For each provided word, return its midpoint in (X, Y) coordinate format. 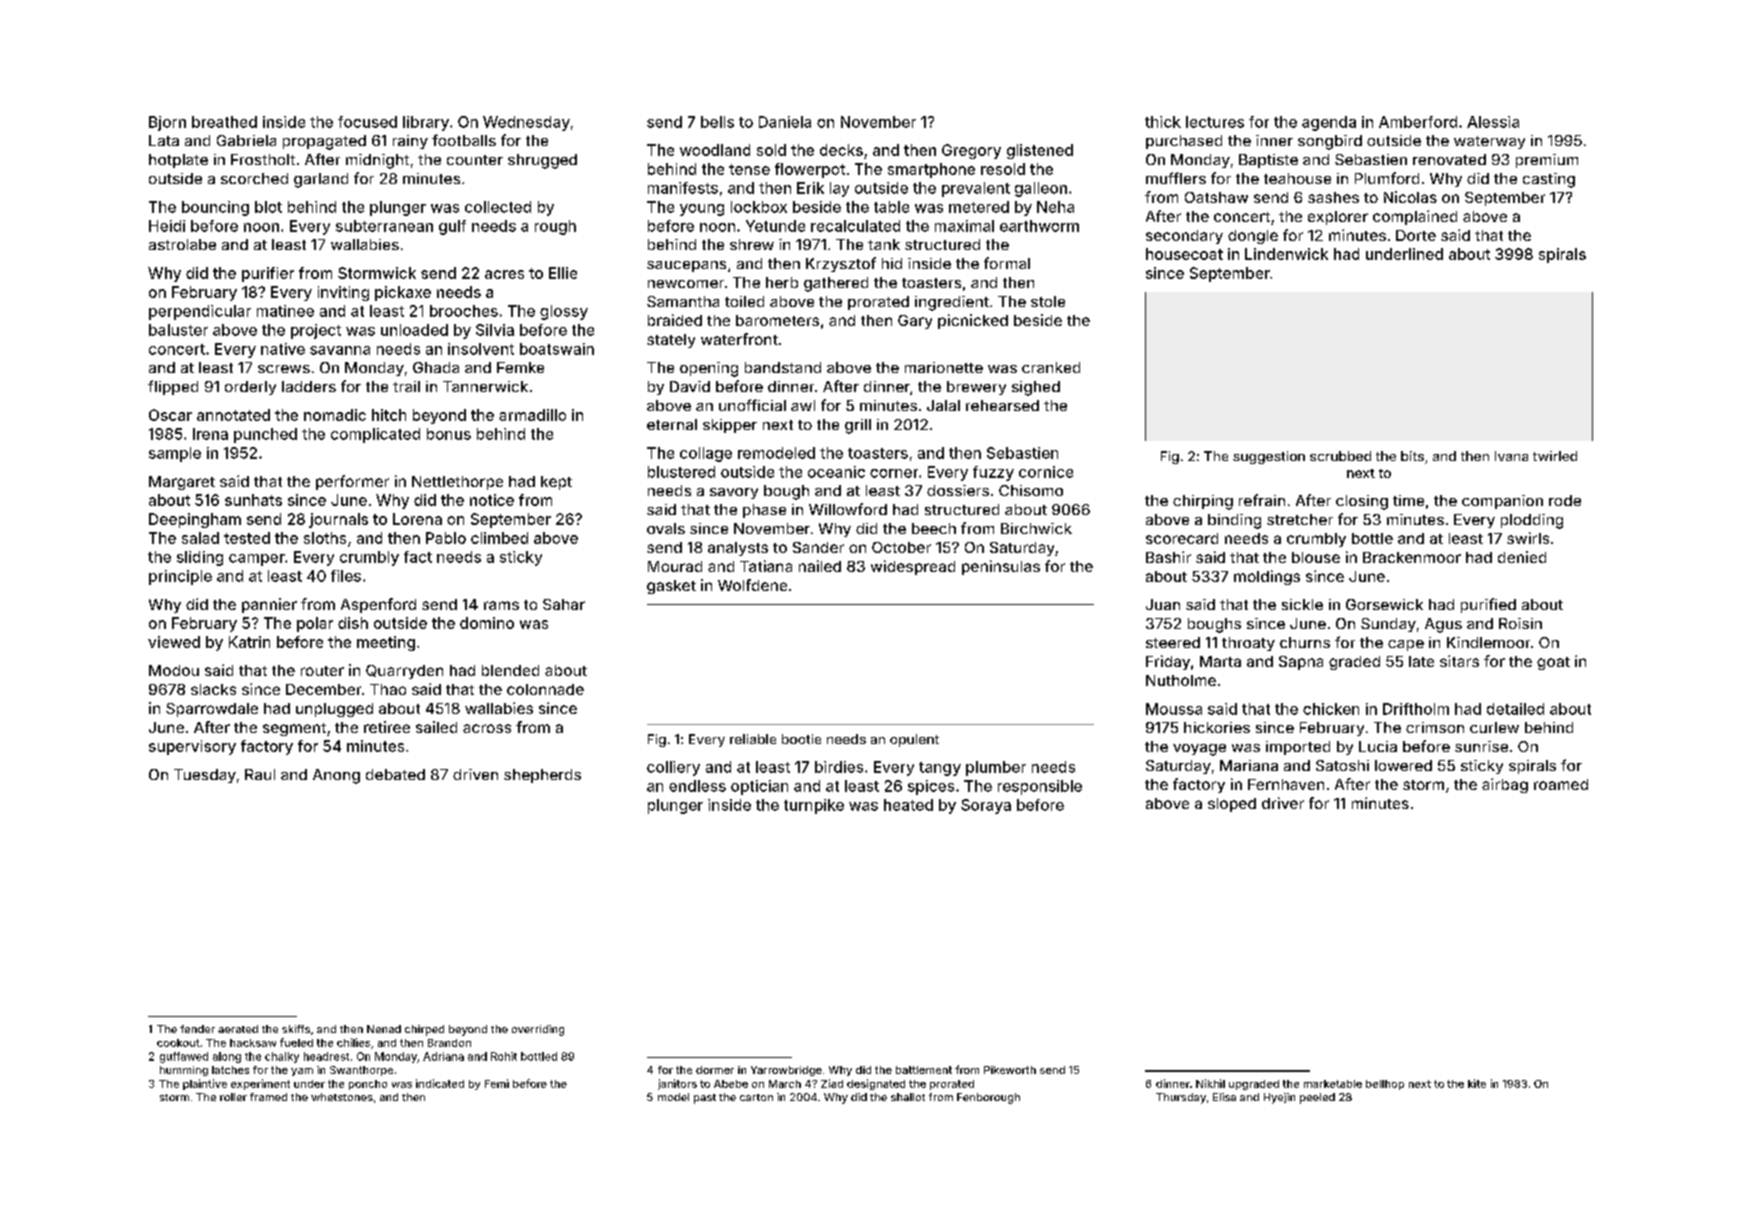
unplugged (334, 710)
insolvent (481, 349)
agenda (1329, 123)
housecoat (1184, 254)
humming (184, 1071)
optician (759, 787)
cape (1406, 645)
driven (475, 774)
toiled (744, 301)
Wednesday (526, 123)
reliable (753, 739)
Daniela (785, 122)
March (785, 1084)
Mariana (1249, 765)
